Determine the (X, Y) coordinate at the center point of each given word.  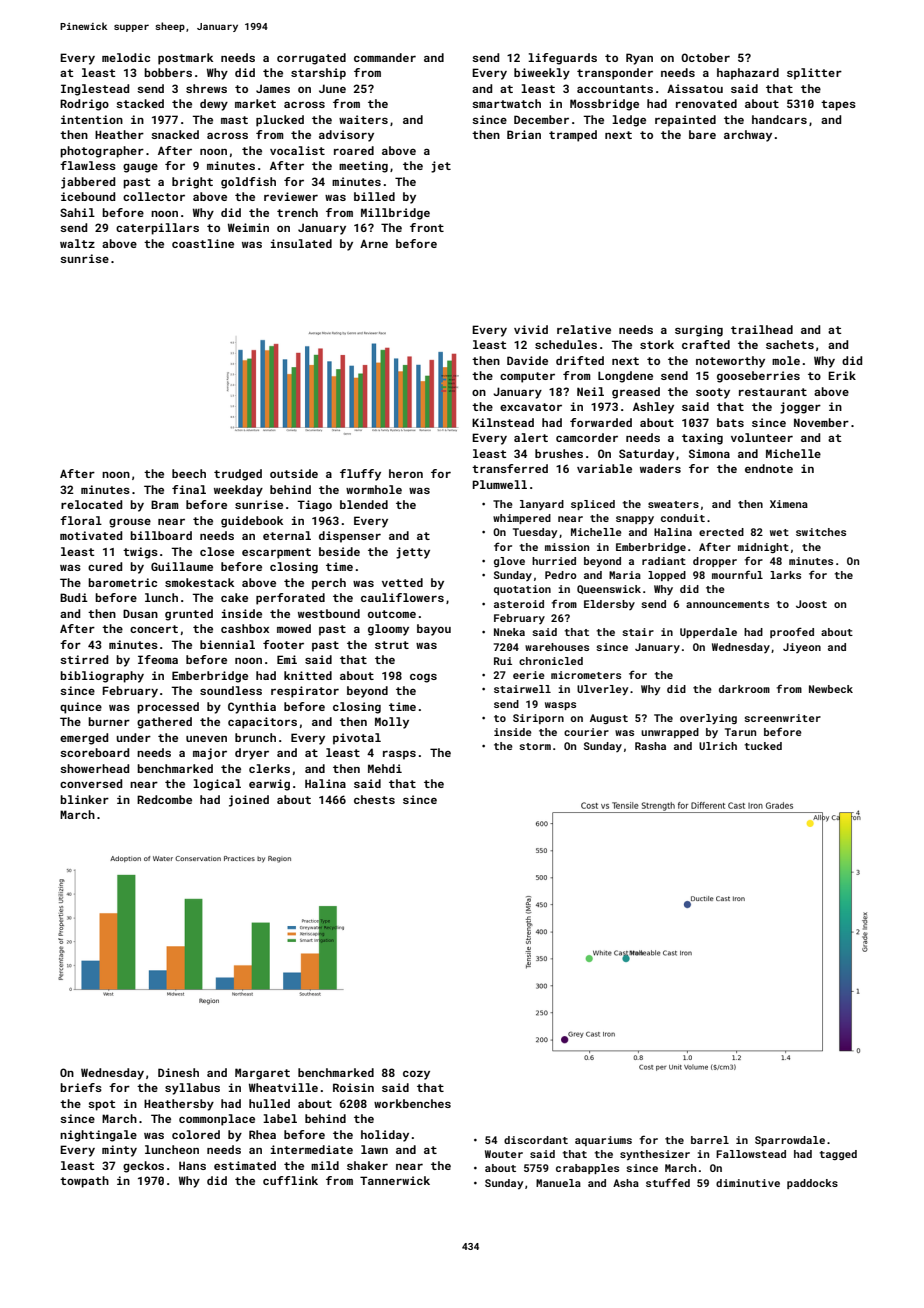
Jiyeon (802, 648)
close (217, 551)
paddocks (812, 1184)
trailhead (762, 329)
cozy (416, 1075)
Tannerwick (395, 1180)
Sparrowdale (790, 1141)
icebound (88, 196)
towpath (84, 1182)
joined (249, 801)
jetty (413, 553)
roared (354, 150)
